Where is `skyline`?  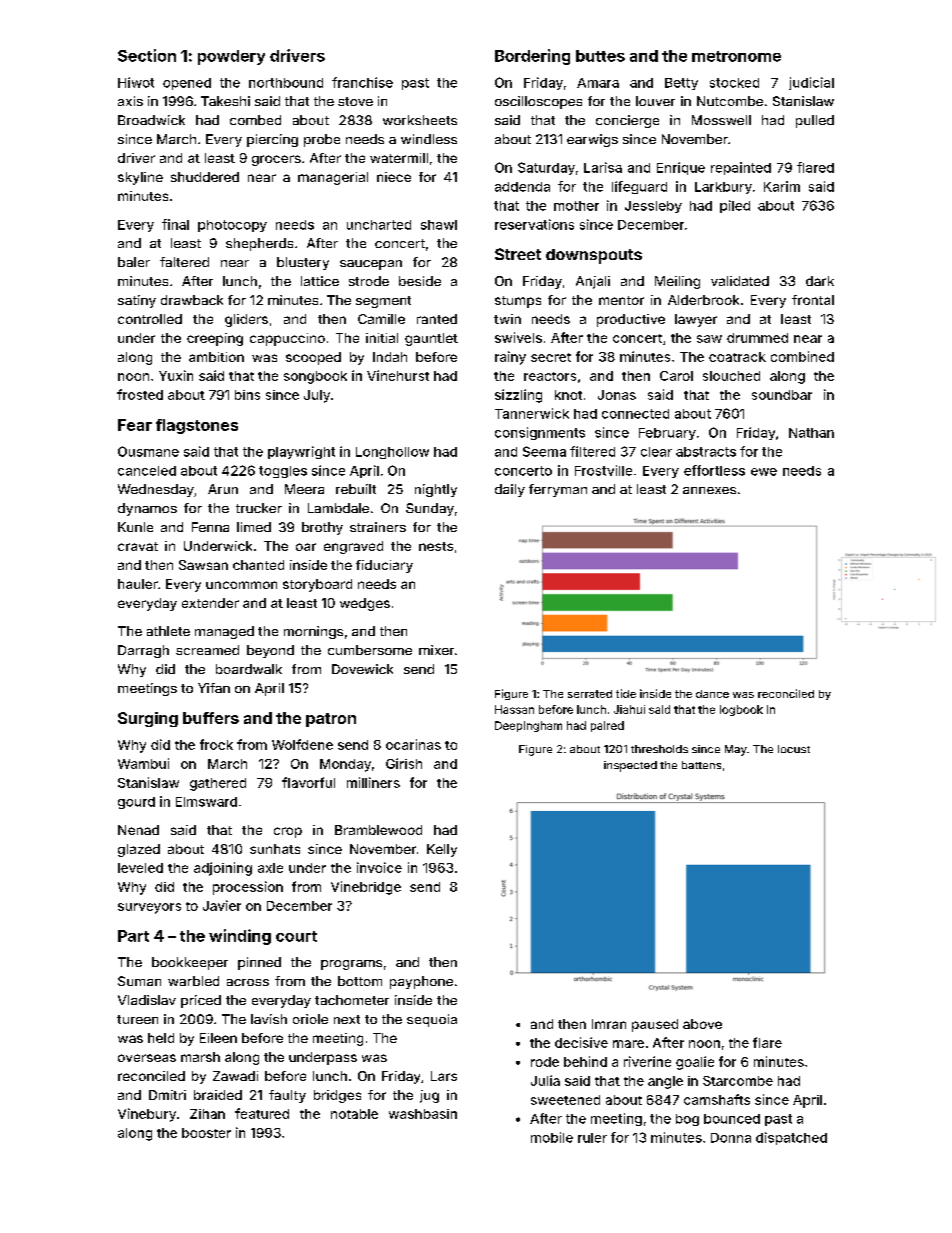 skyline is located at coordinates (140, 178).
